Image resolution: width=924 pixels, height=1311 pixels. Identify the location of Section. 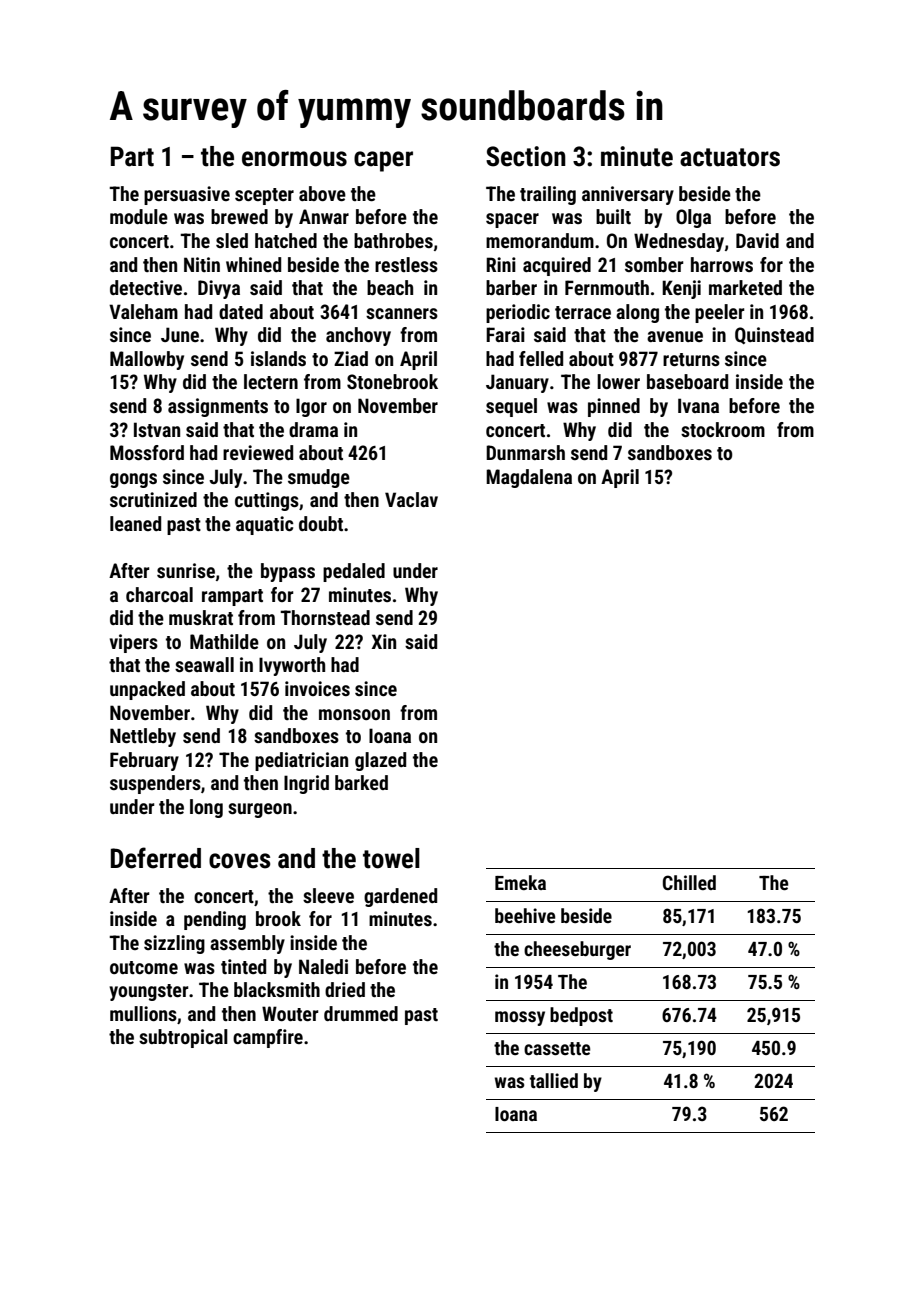
(526, 156).
